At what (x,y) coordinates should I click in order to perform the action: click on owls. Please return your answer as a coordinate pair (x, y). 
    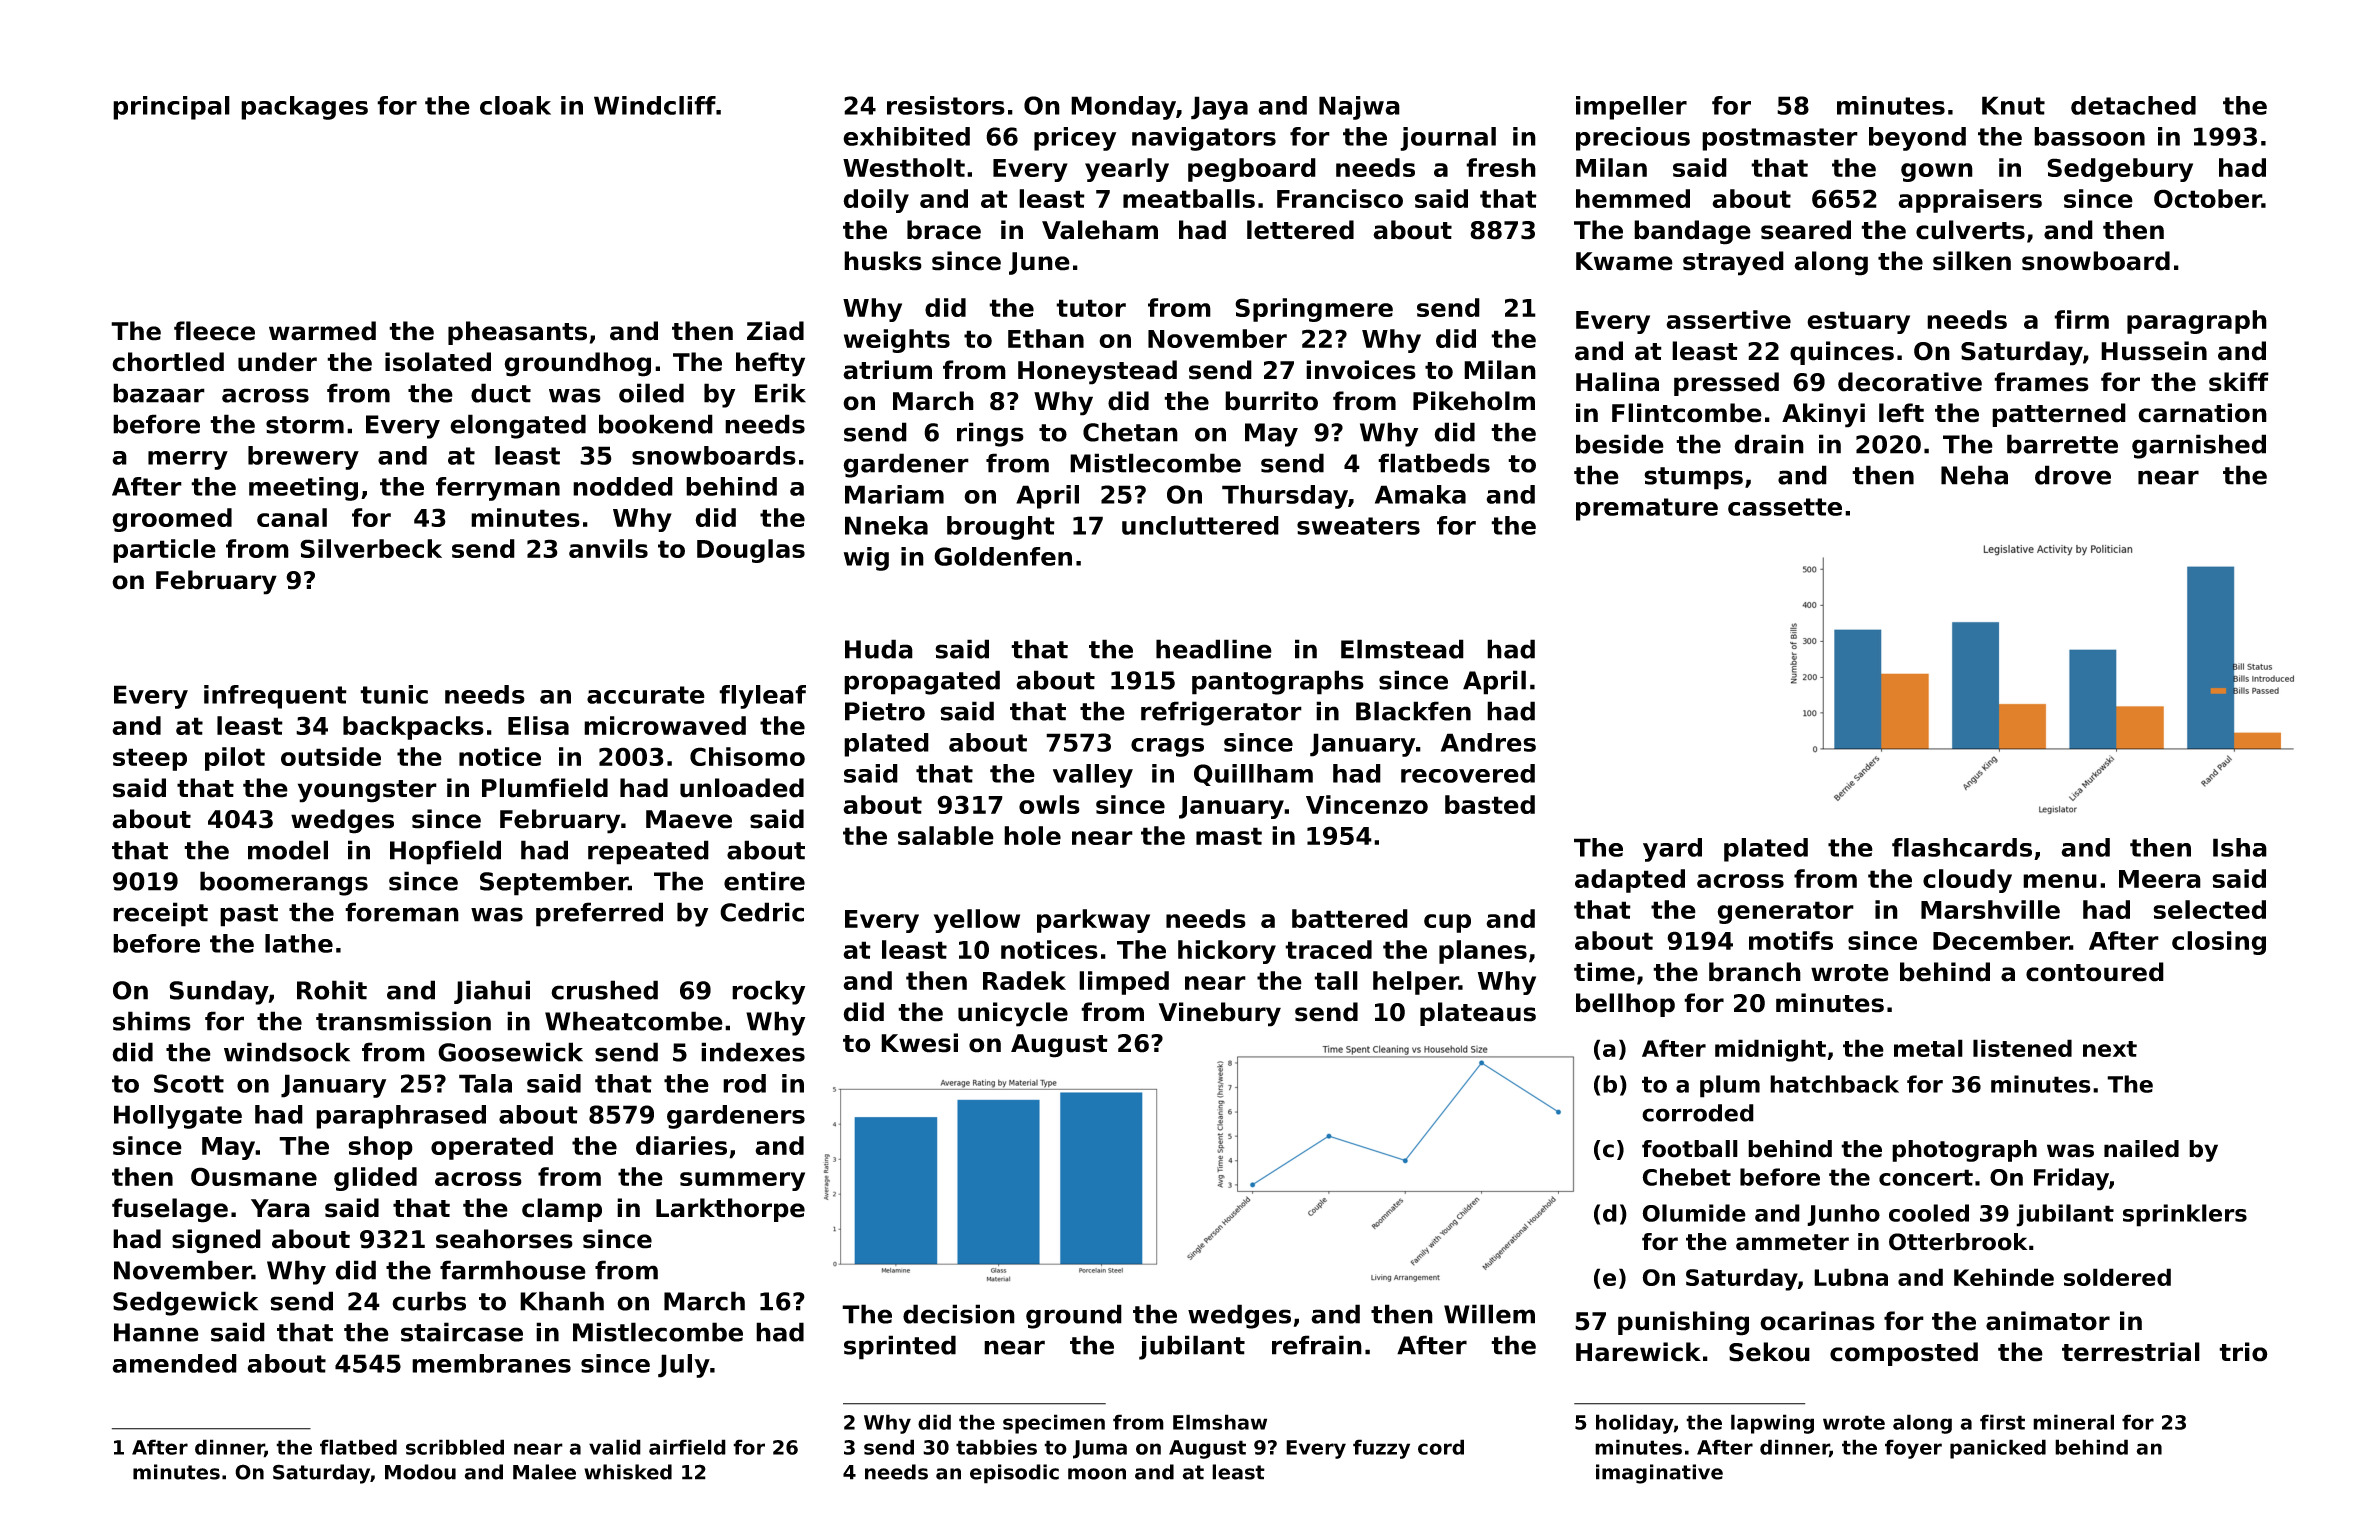
    Looking at the image, I should click on (1049, 804).
